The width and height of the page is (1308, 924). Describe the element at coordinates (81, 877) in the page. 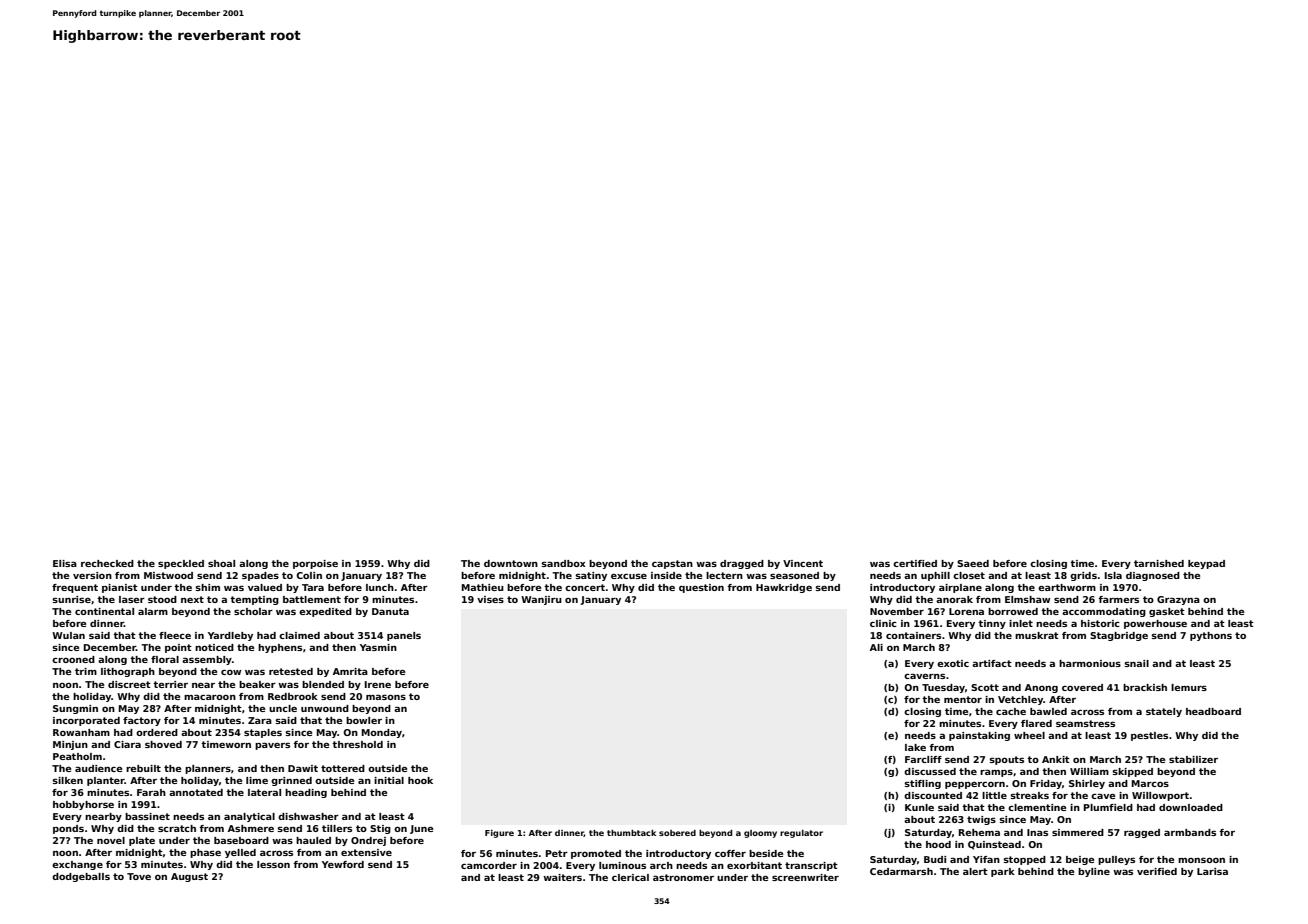

I see `dodgeballs` at that location.
